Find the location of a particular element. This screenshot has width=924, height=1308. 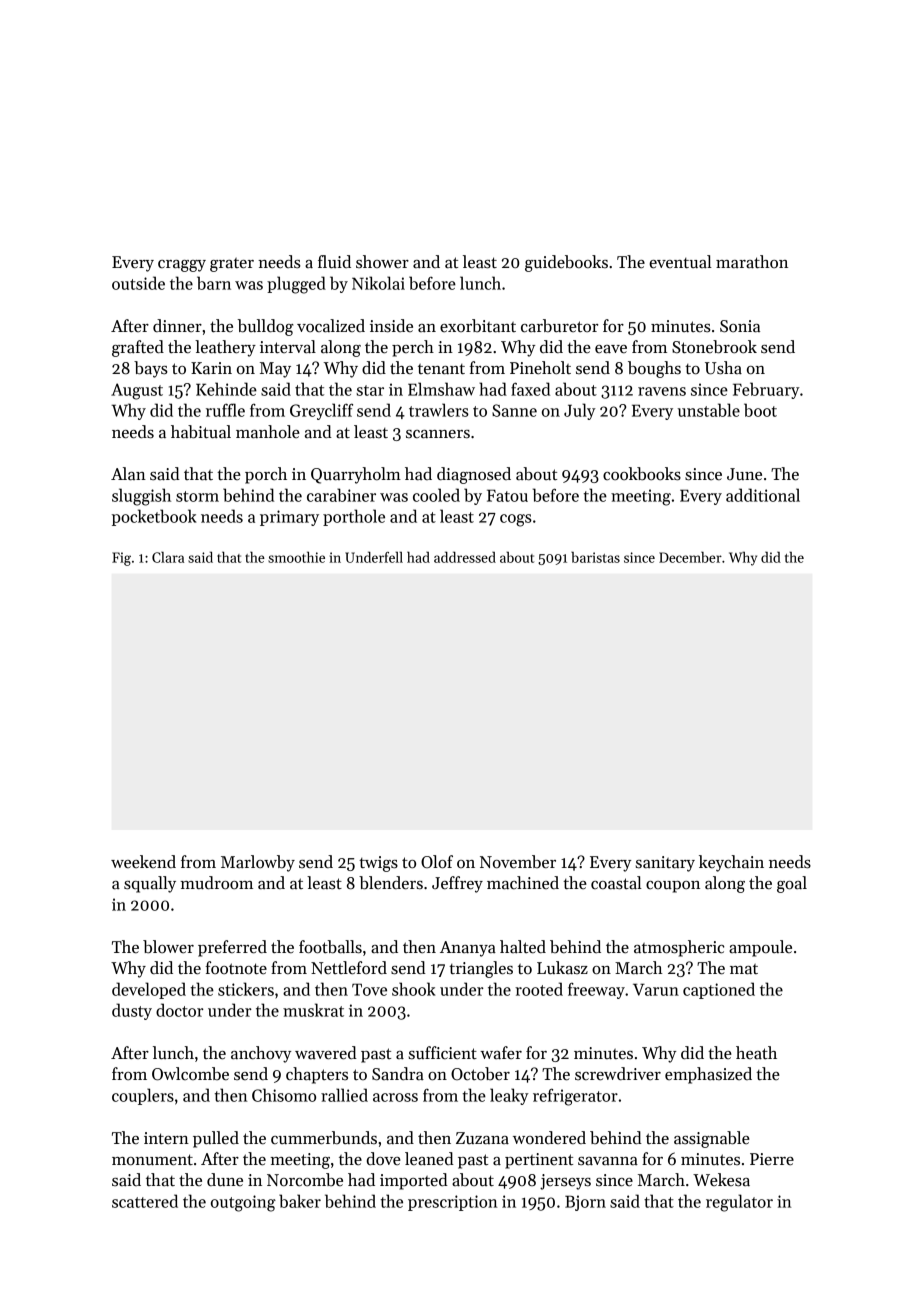

December is located at coordinates (690, 557).
